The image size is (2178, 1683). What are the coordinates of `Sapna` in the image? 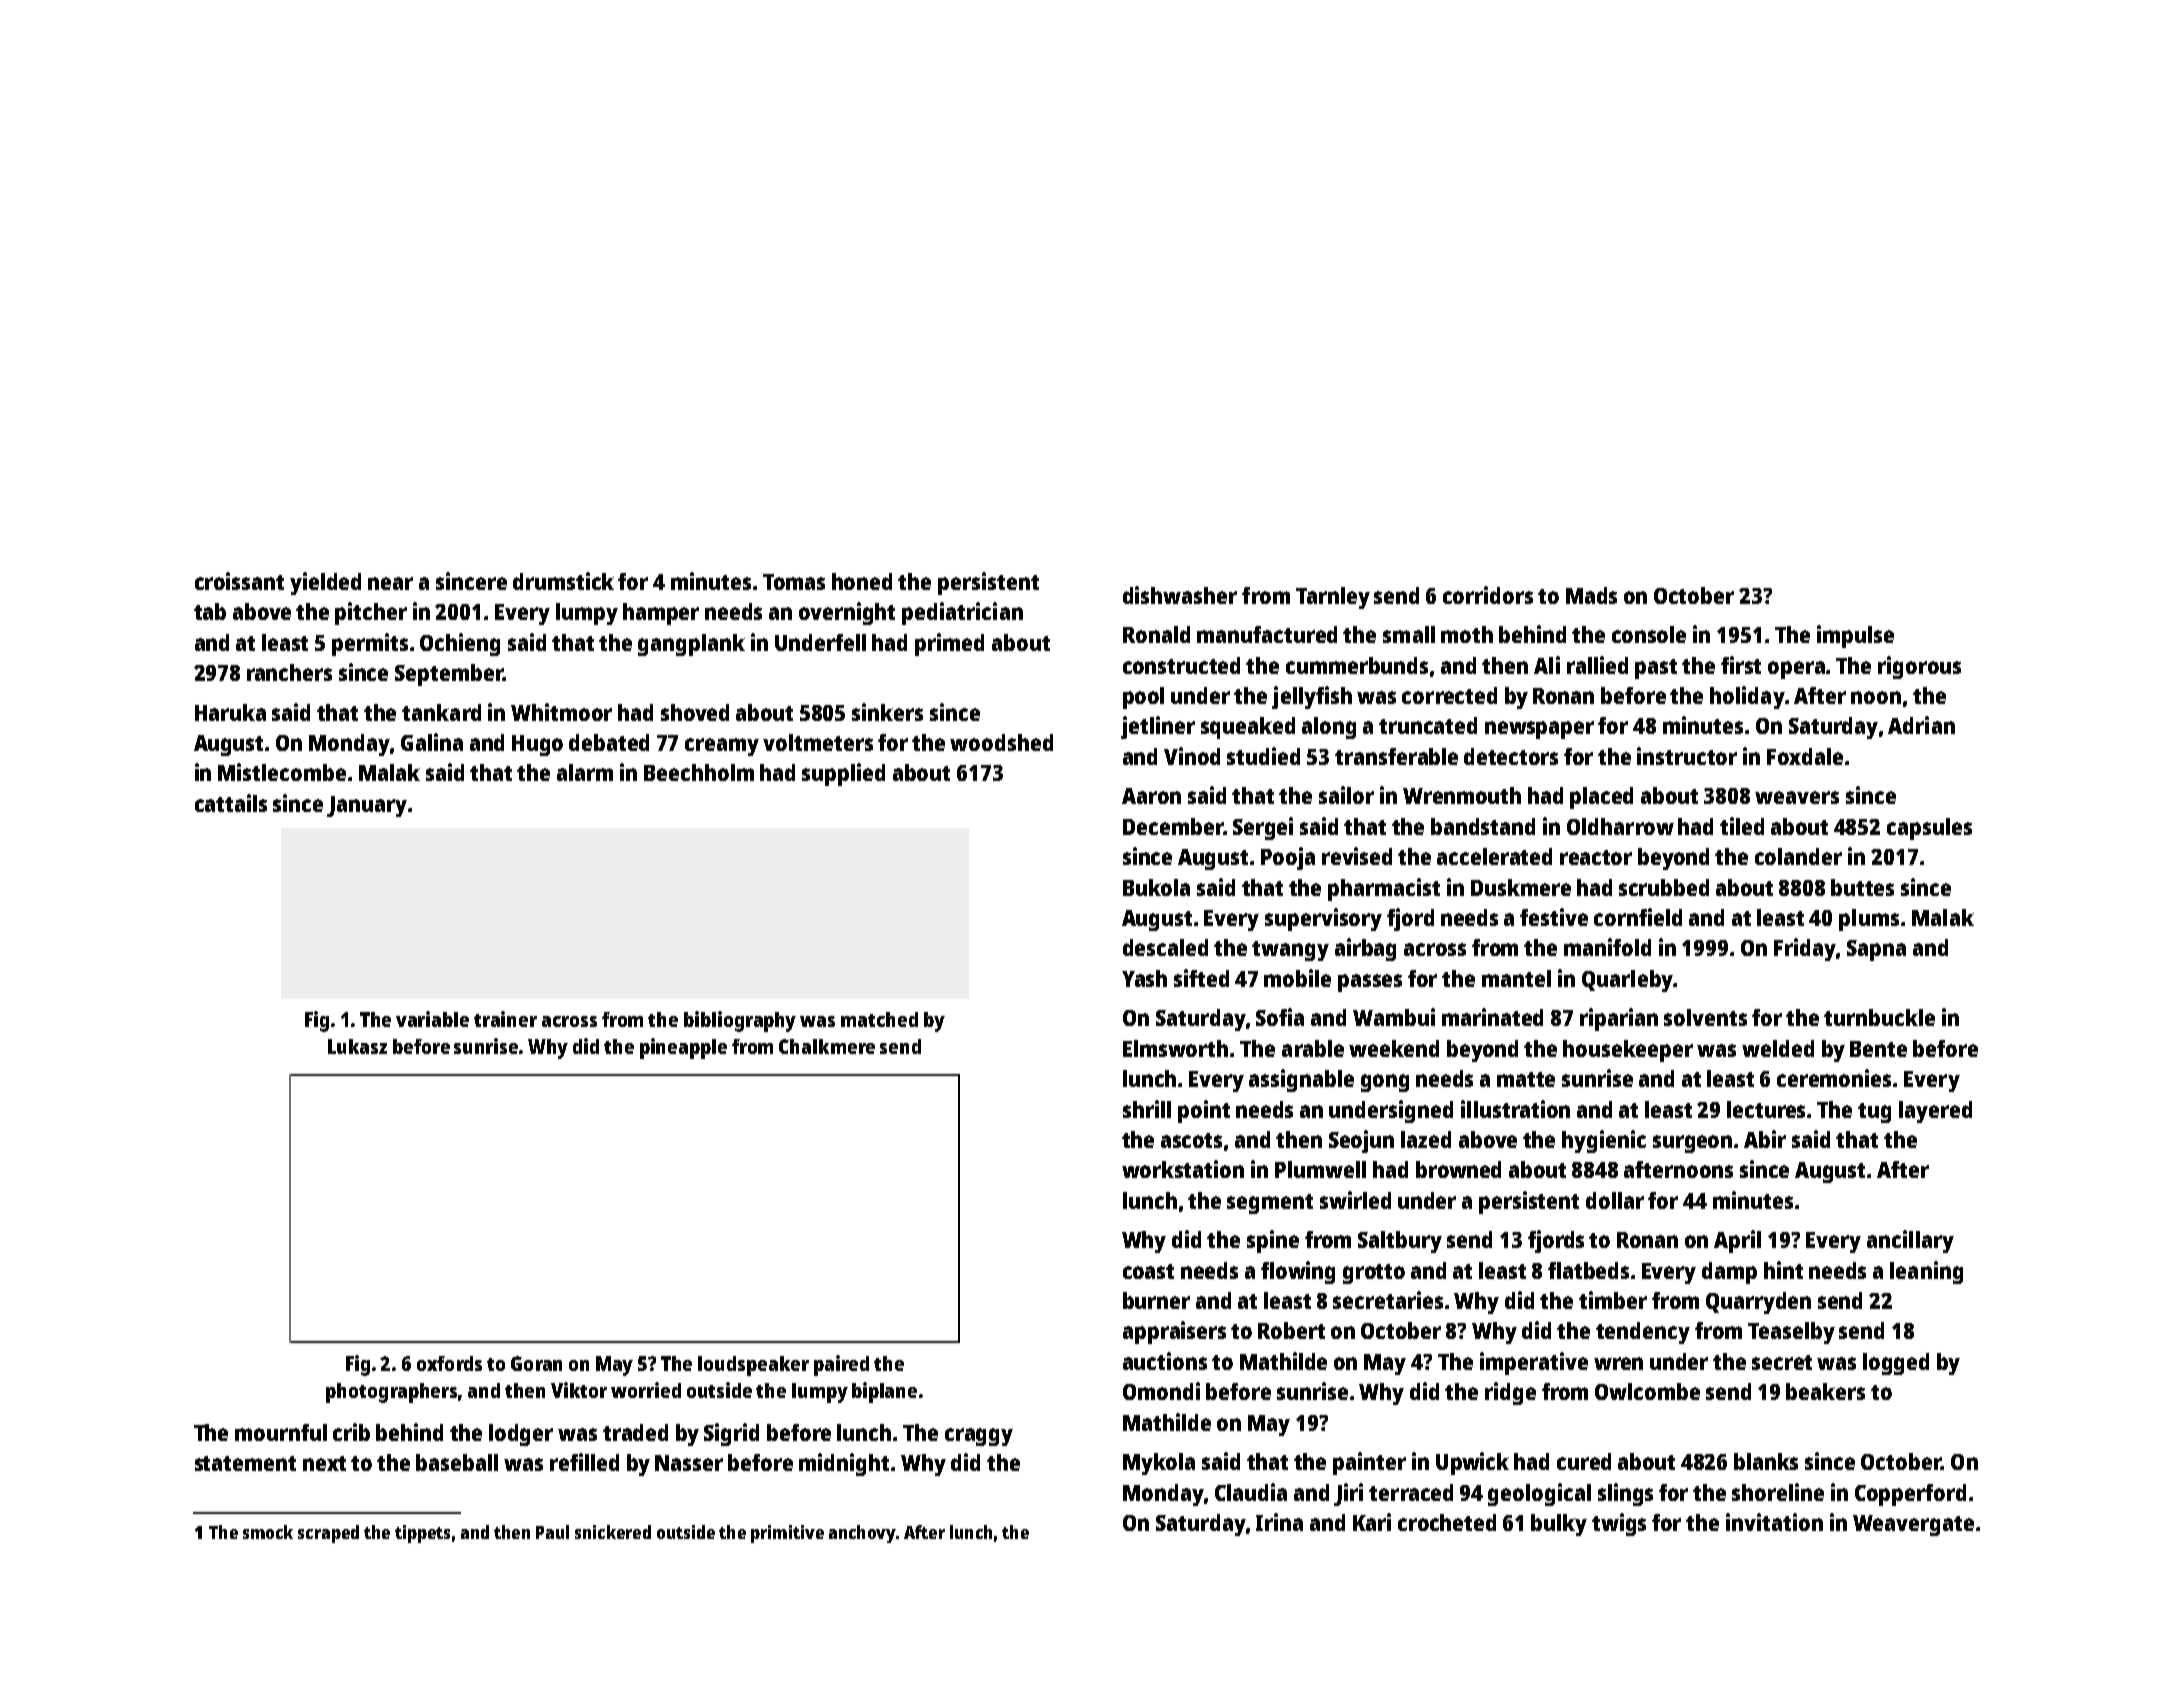 It's located at (1876, 950).
